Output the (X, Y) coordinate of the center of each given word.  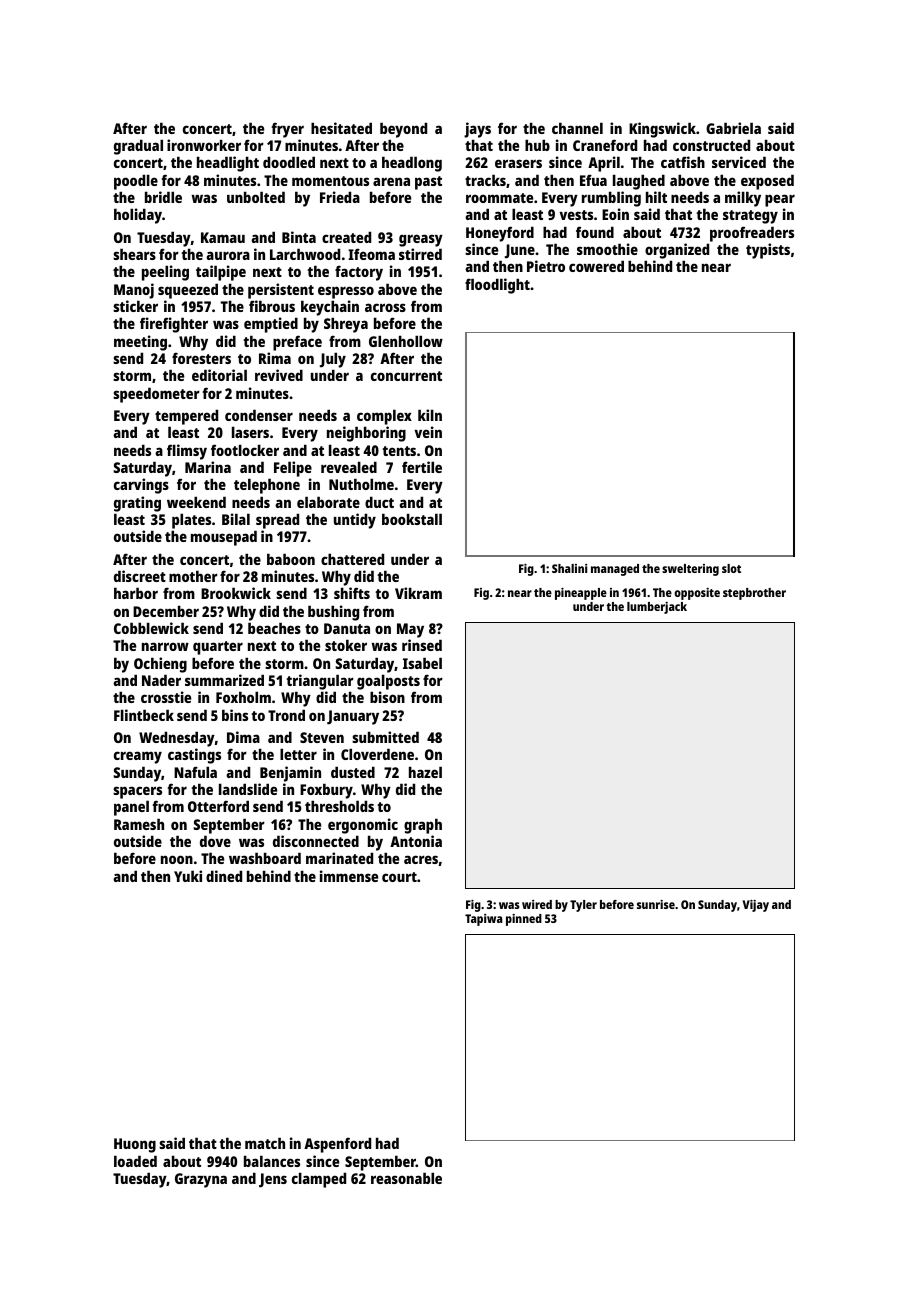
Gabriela (733, 128)
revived (279, 375)
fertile (422, 467)
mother (193, 576)
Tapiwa (484, 920)
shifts (352, 593)
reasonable (406, 1178)
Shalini (569, 568)
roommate (499, 198)
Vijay (756, 906)
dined (224, 876)
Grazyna (201, 1180)
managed (615, 570)
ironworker (204, 145)
